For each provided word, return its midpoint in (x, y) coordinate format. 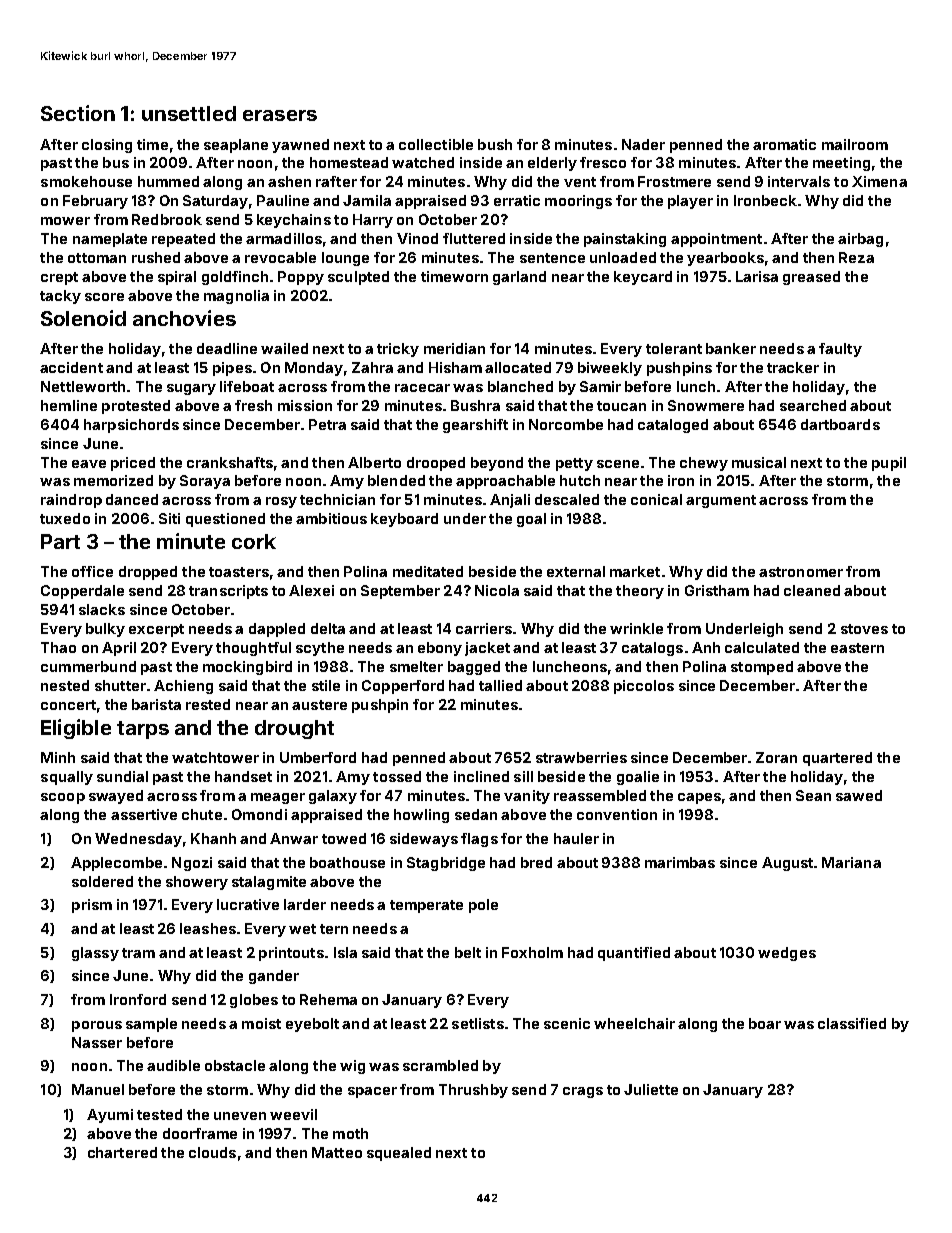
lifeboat (247, 386)
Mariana (851, 862)
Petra (327, 424)
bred (536, 862)
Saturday (215, 202)
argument (721, 501)
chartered (122, 1152)
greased (811, 278)
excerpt (156, 630)
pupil (889, 464)
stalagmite (269, 883)
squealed (399, 1154)
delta (328, 628)
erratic (517, 200)
